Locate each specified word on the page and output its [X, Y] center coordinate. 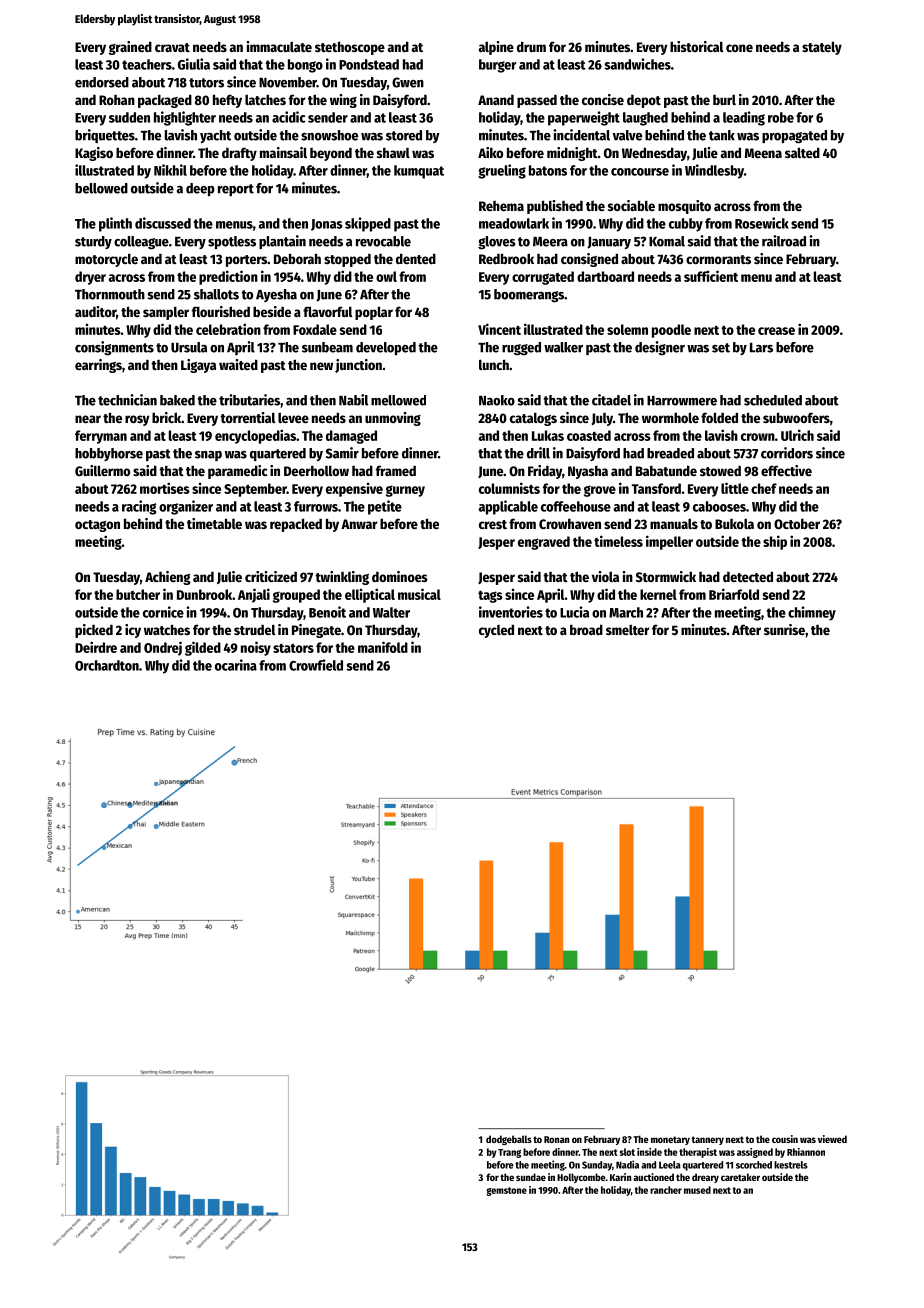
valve [627, 135]
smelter [628, 629]
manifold [383, 647]
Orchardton [107, 665]
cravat [172, 47]
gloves [497, 243]
